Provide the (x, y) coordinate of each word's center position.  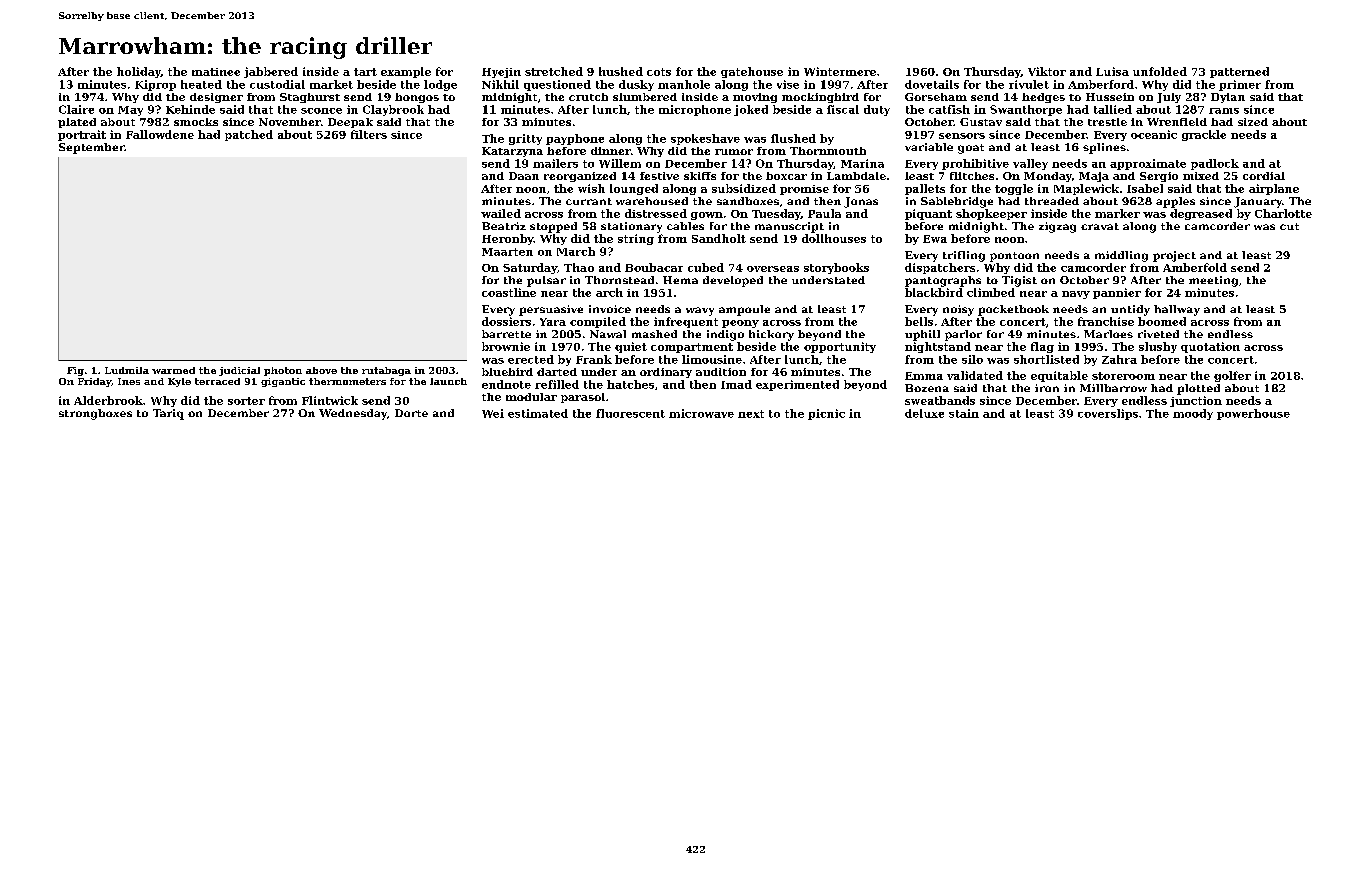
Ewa (935, 239)
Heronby (508, 239)
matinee (216, 72)
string (636, 239)
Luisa (1112, 71)
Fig (75, 371)
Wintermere (840, 71)
